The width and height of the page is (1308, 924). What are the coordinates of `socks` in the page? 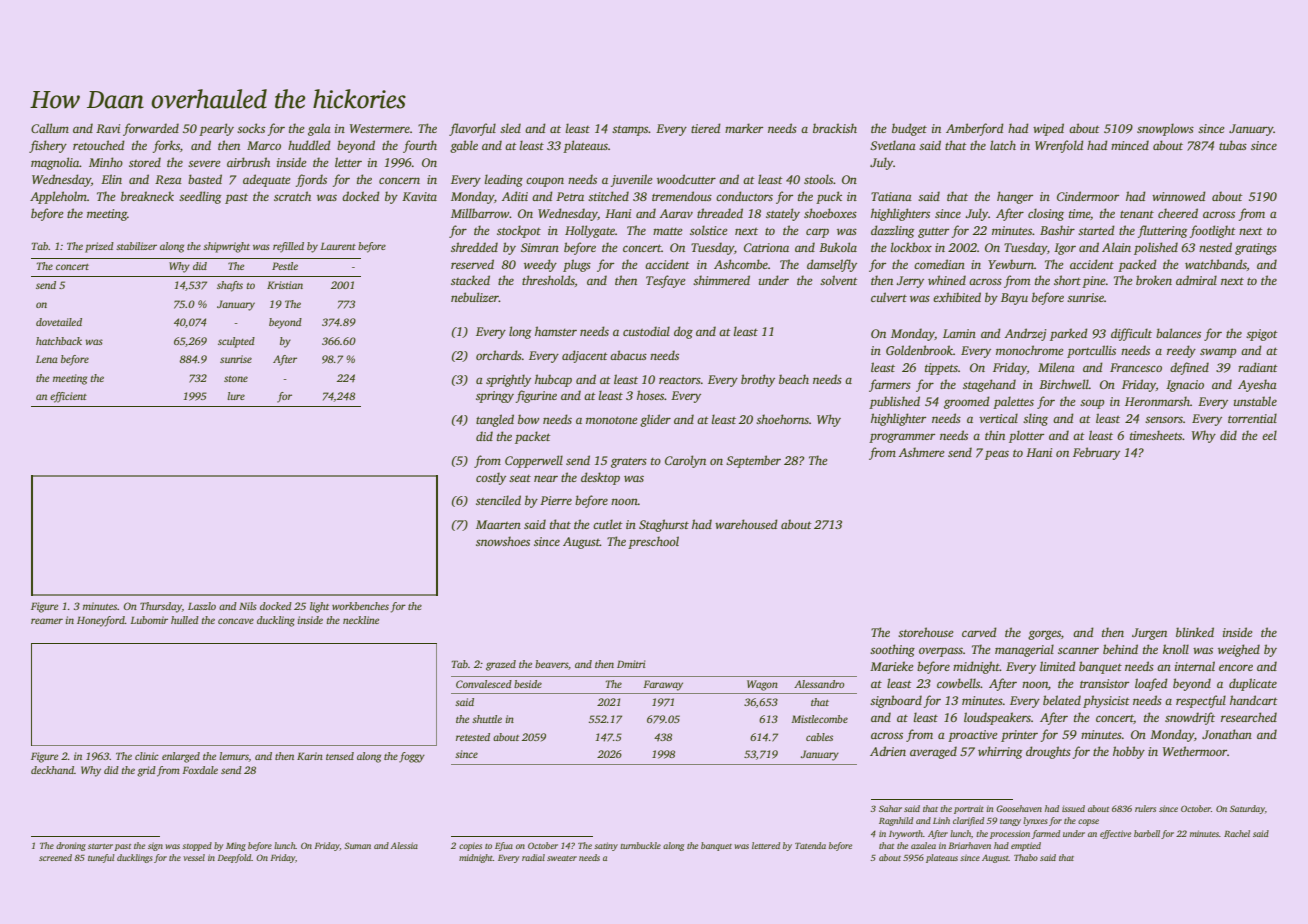 It's located at (251, 128).
